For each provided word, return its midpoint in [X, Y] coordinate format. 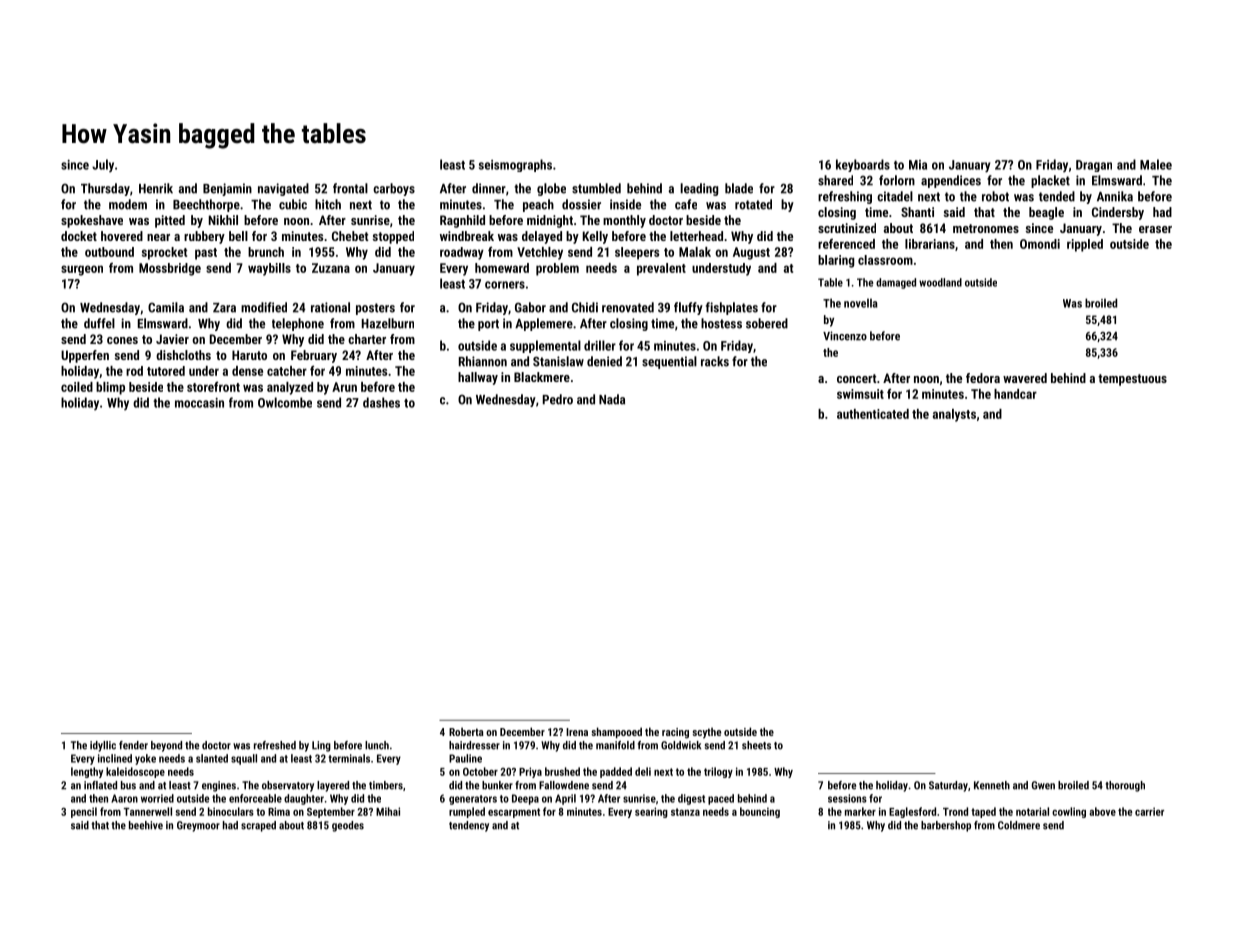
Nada [612, 399]
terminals [349, 758]
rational [330, 307]
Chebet [350, 236]
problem [557, 269]
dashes [381, 402]
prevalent [661, 269]
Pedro [558, 399]
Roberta [466, 731]
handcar [1015, 394]
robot [995, 196]
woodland [940, 282]
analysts [954, 415]
